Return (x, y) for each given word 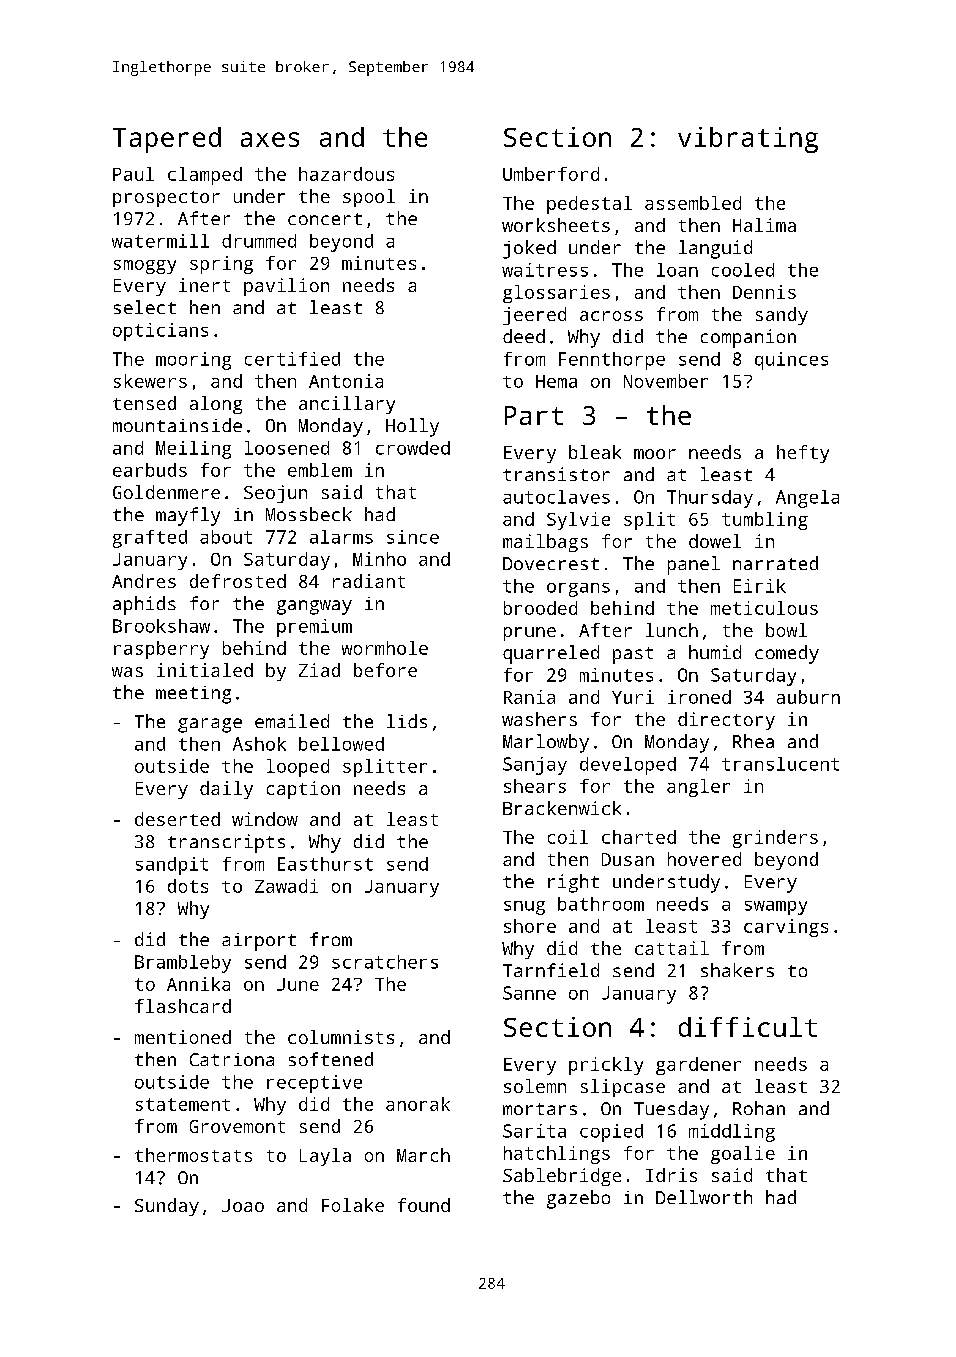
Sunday (167, 1207)
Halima (764, 225)
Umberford (551, 174)
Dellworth (704, 1197)
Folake (353, 1205)
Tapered (167, 140)
